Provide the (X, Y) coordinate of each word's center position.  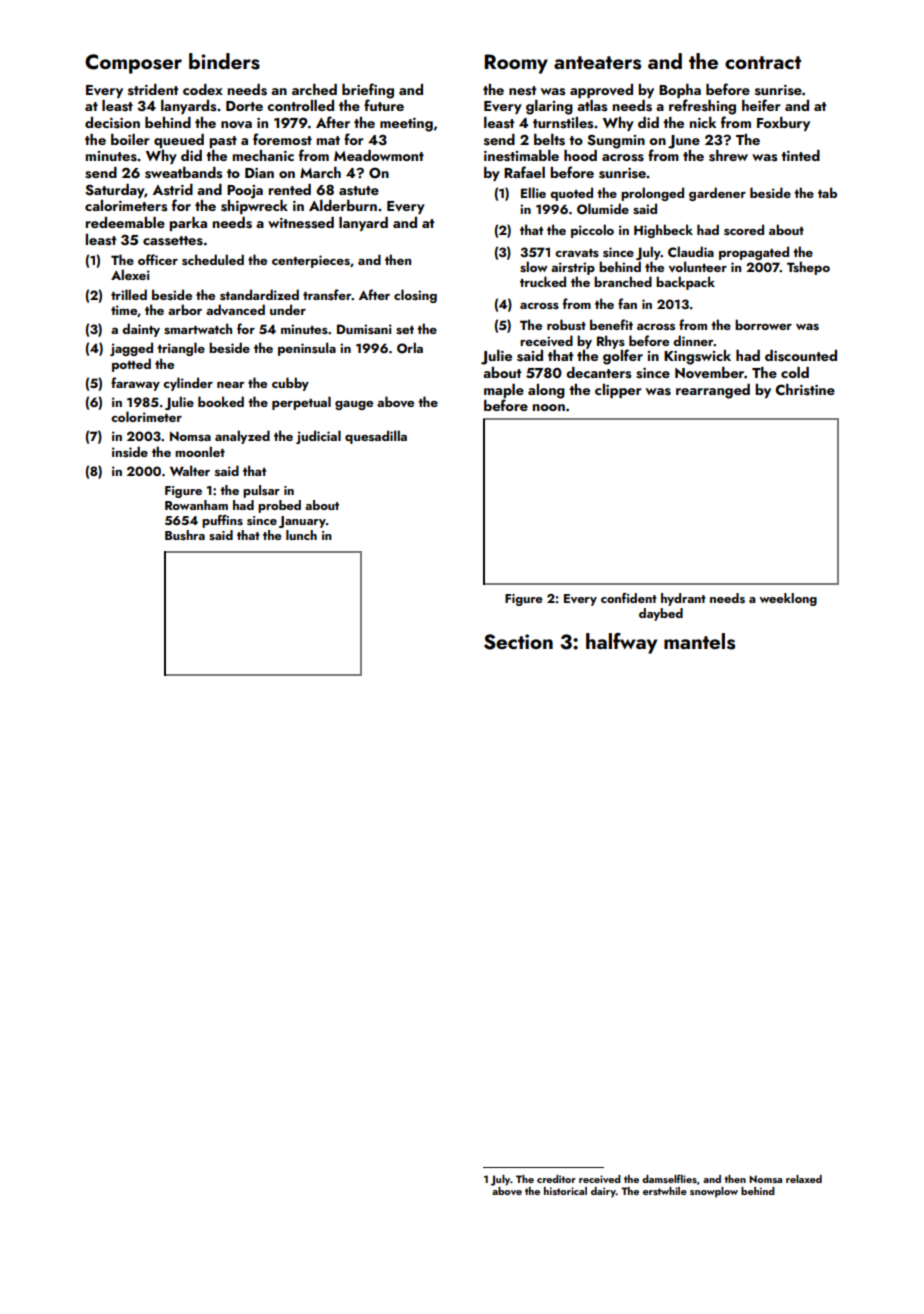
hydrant (683, 599)
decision (112, 123)
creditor (556, 1179)
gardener (717, 194)
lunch (301, 535)
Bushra (185, 535)
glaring (549, 107)
